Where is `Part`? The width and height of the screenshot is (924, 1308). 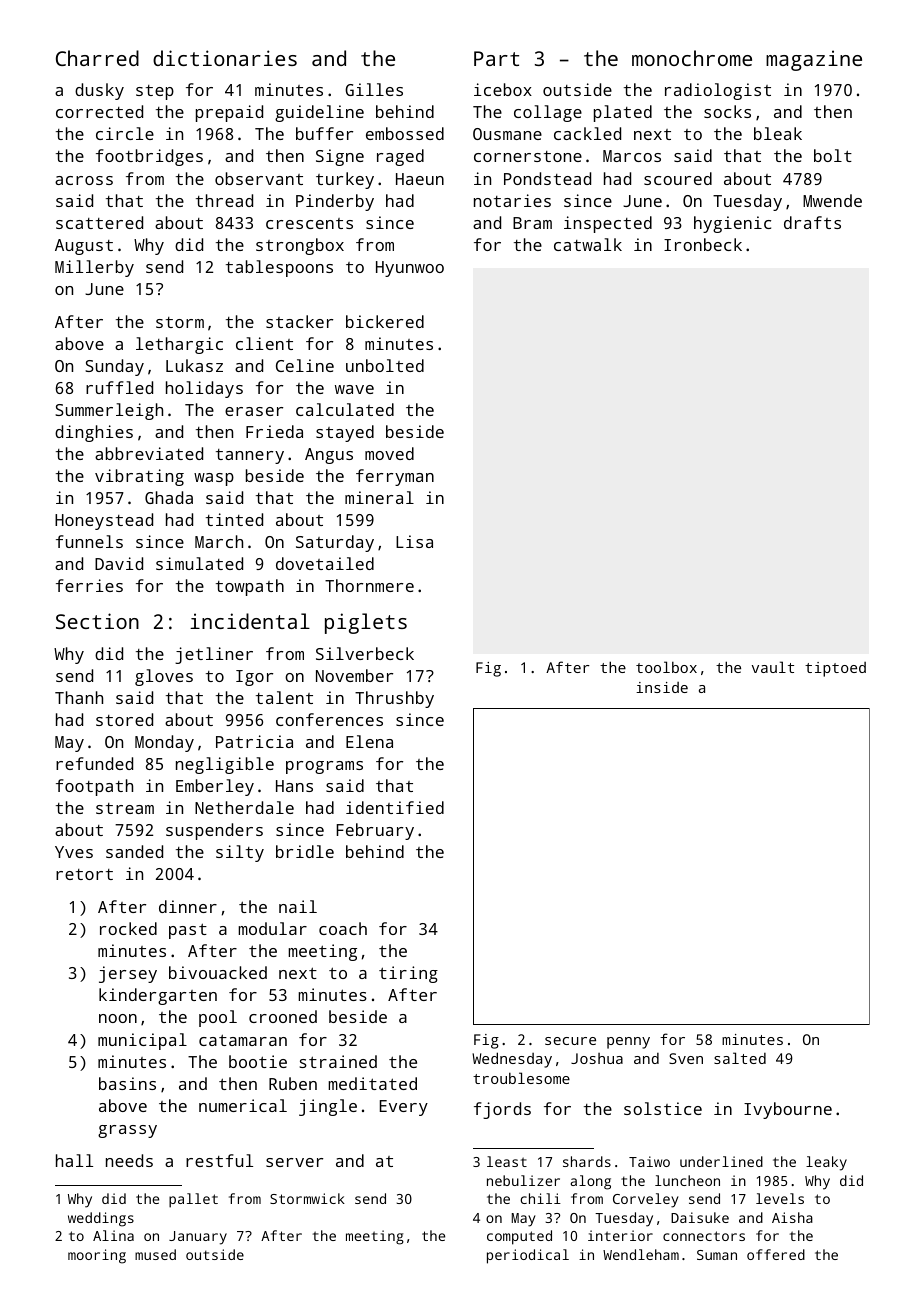 Part is located at coordinates (496, 58).
